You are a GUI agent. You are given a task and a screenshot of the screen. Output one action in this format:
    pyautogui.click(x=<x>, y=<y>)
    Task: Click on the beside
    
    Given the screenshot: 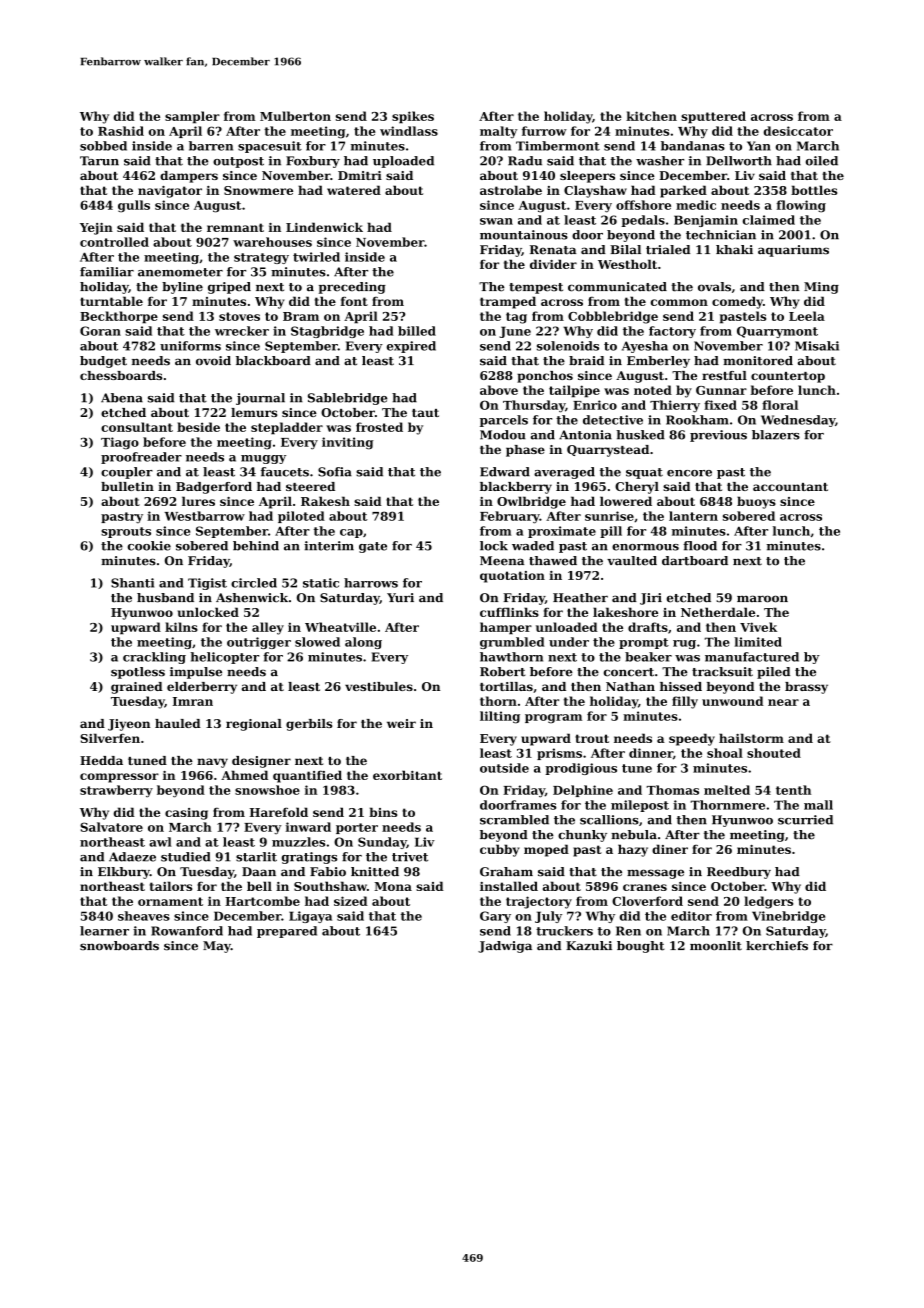 What is the action you would take?
    pyautogui.click(x=198, y=427)
